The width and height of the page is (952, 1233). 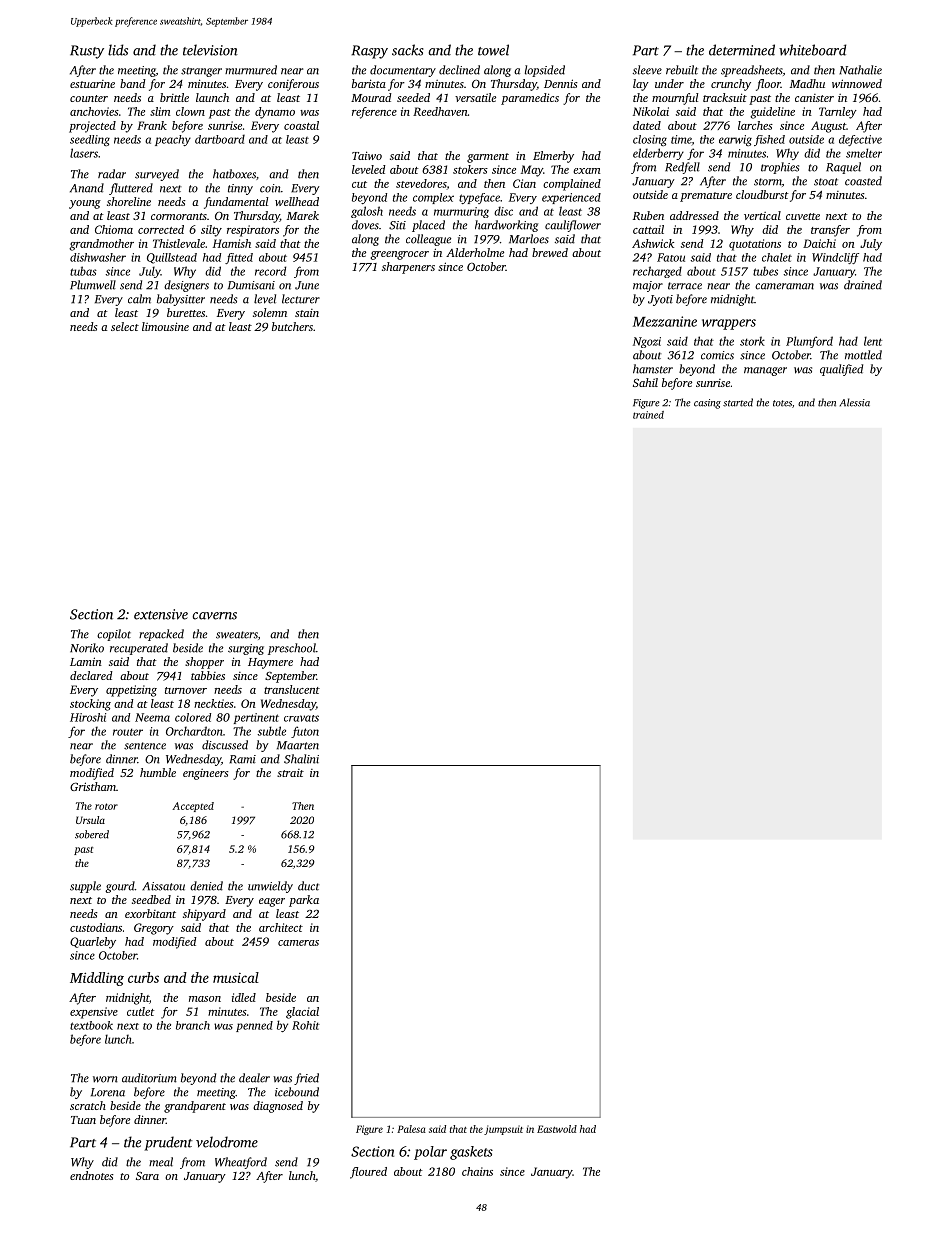 What do you see at coordinates (648, 415) in the page?
I see `trained` at bounding box center [648, 415].
